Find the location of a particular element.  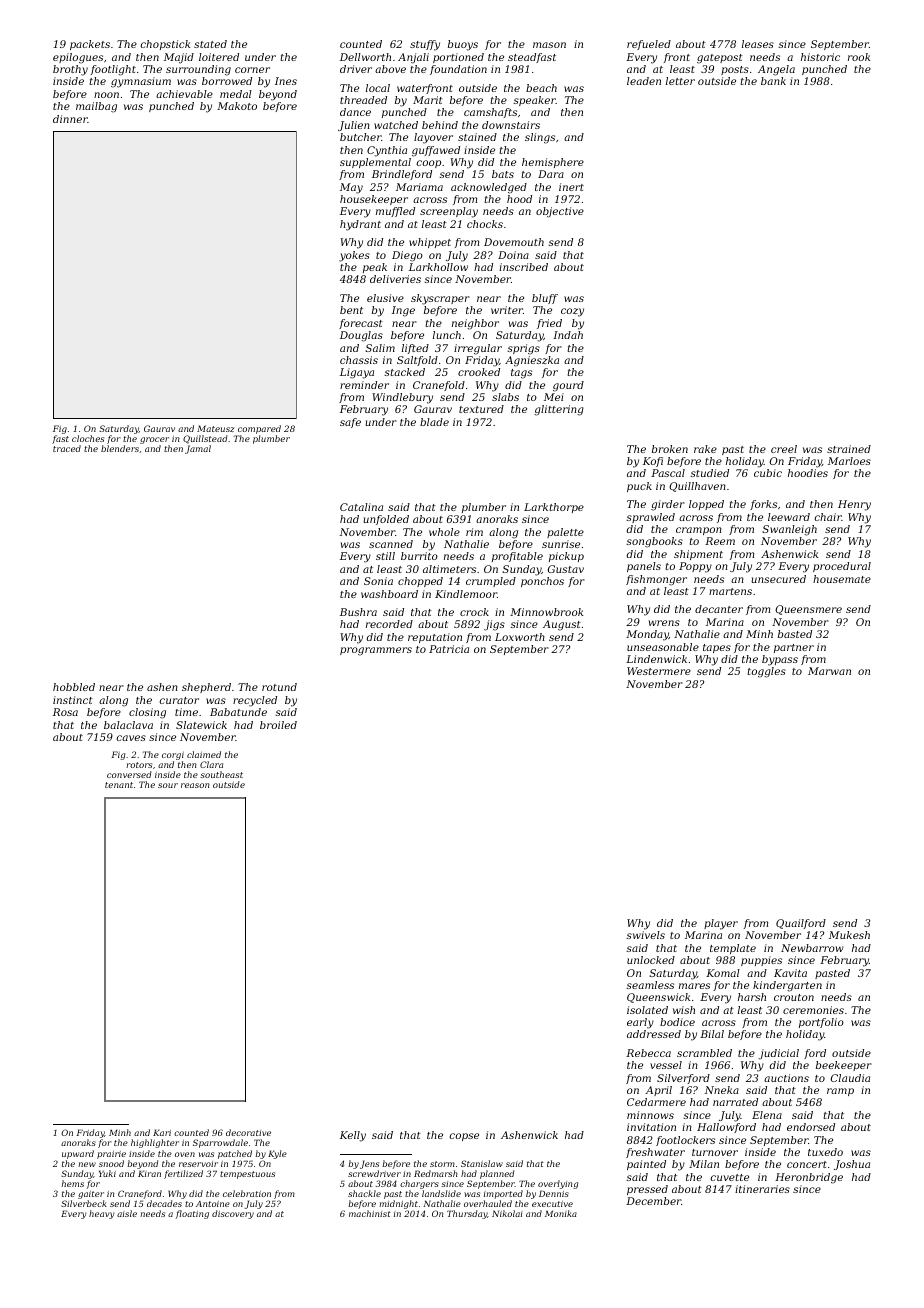

Reem is located at coordinates (720, 541).
